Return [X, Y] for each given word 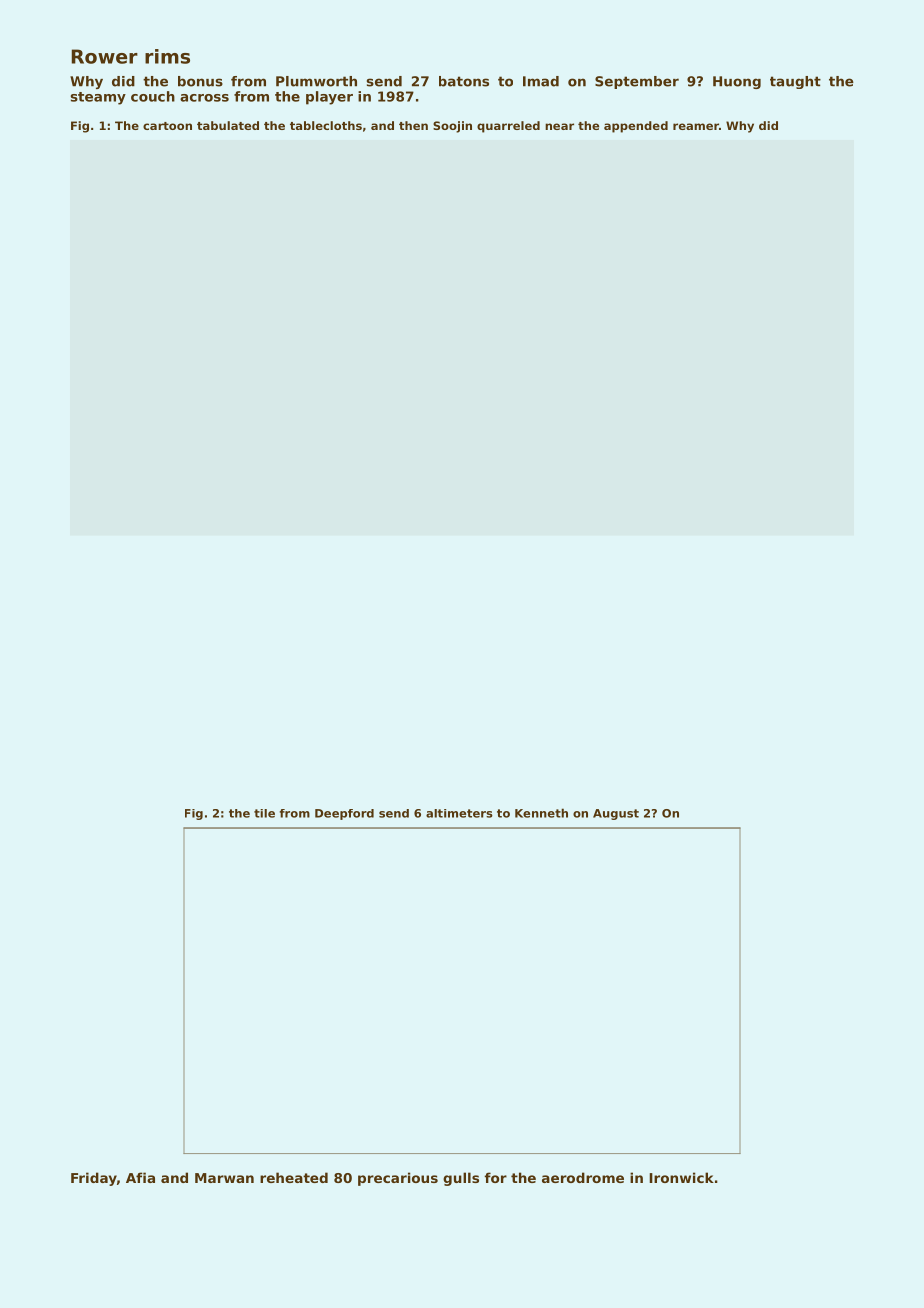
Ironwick [681, 1177]
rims [167, 56]
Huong [737, 82]
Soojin [452, 127]
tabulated [228, 125]
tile [264, 813]
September [637, 82]
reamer [696, 126]
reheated [294, 1177]
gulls [461, 1179]
